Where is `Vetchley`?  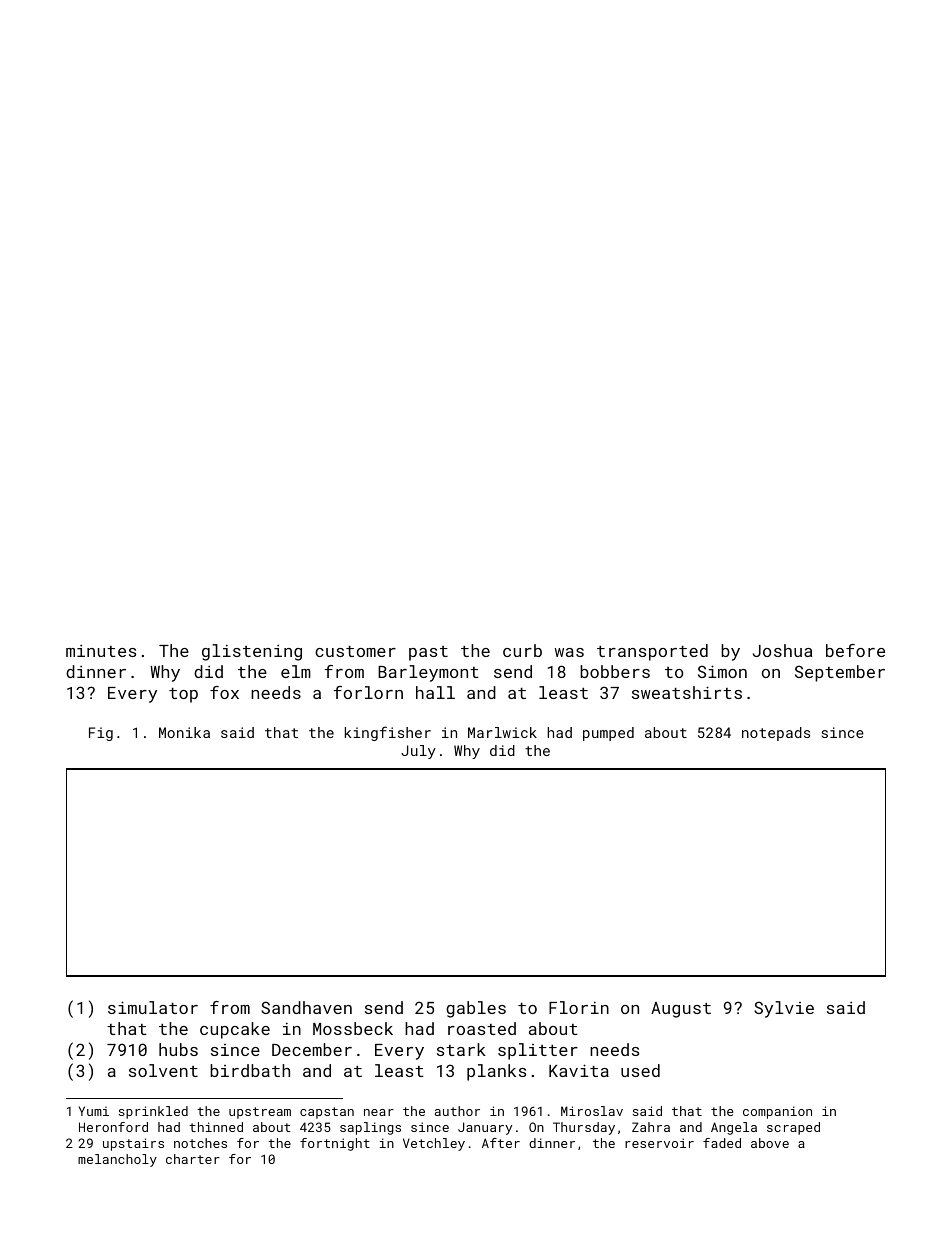
Vetchley is located at coordinates (434, 1144).
